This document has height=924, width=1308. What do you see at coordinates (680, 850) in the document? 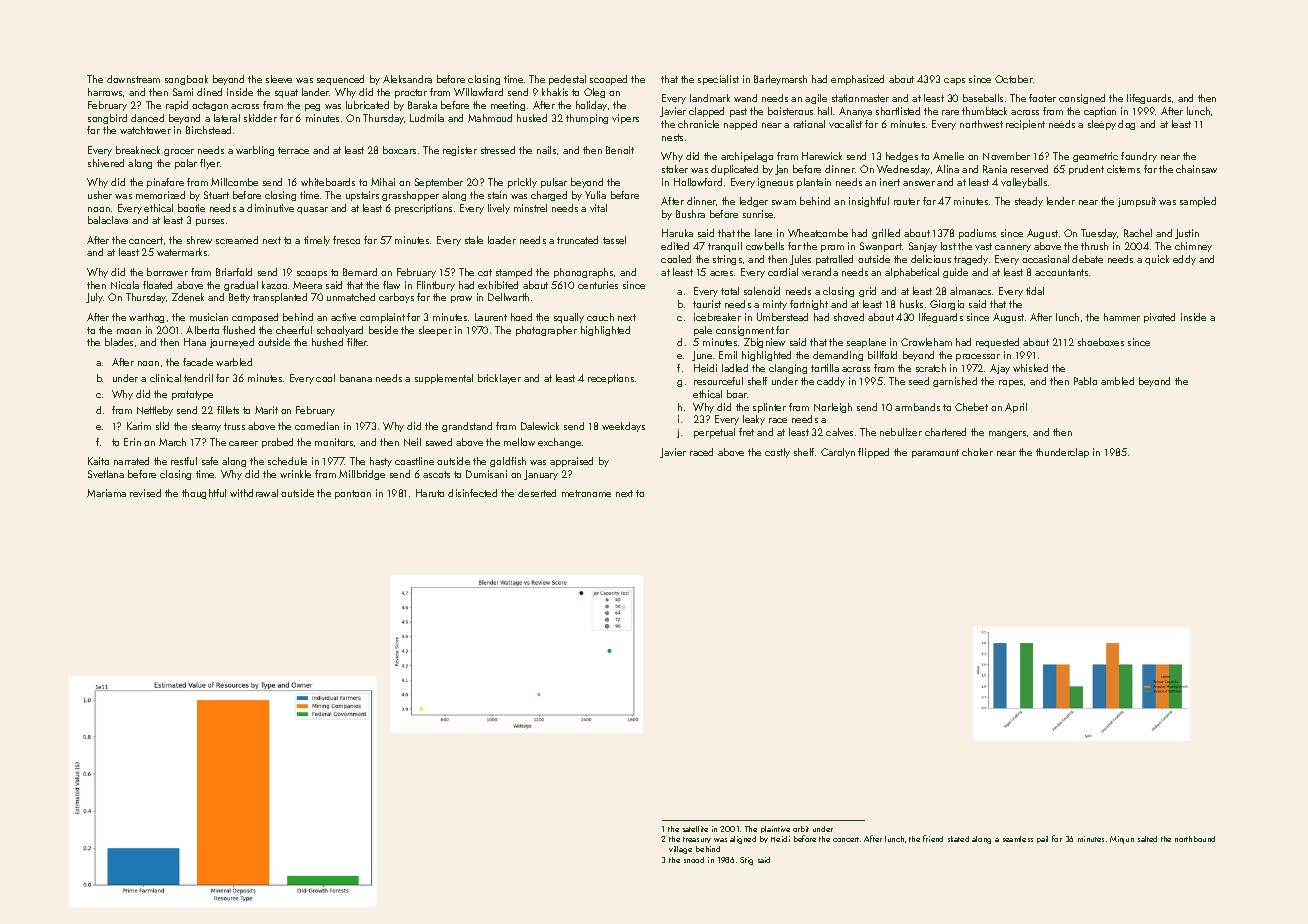
I see `village` at bounding box center [680, 850].
